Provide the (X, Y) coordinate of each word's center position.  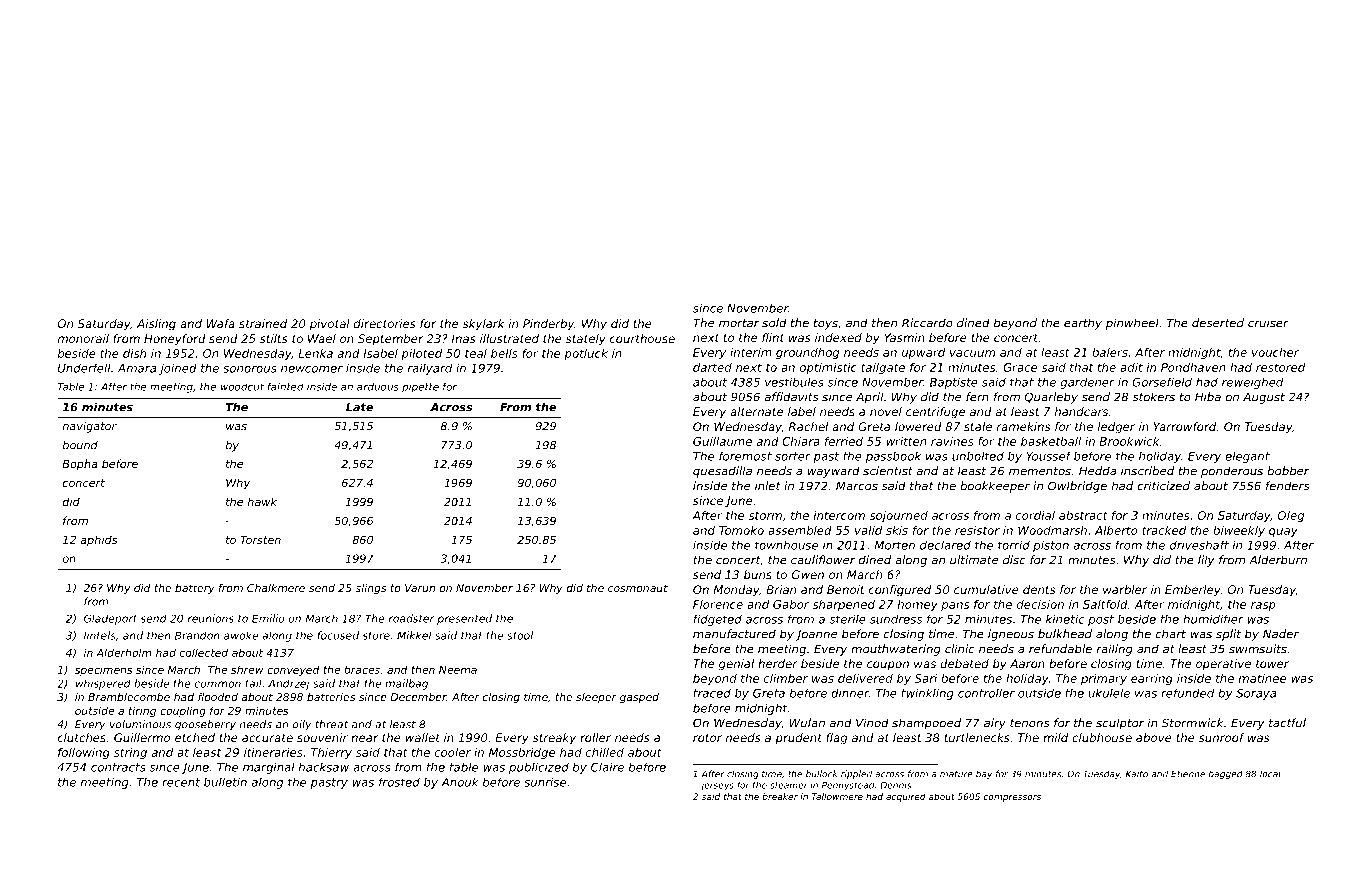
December (418, 697)
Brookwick (1129, 441)
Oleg (1291, 516)
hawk (262, 501)
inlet (767, 486)
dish (134, 353)
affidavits (792, 397)
